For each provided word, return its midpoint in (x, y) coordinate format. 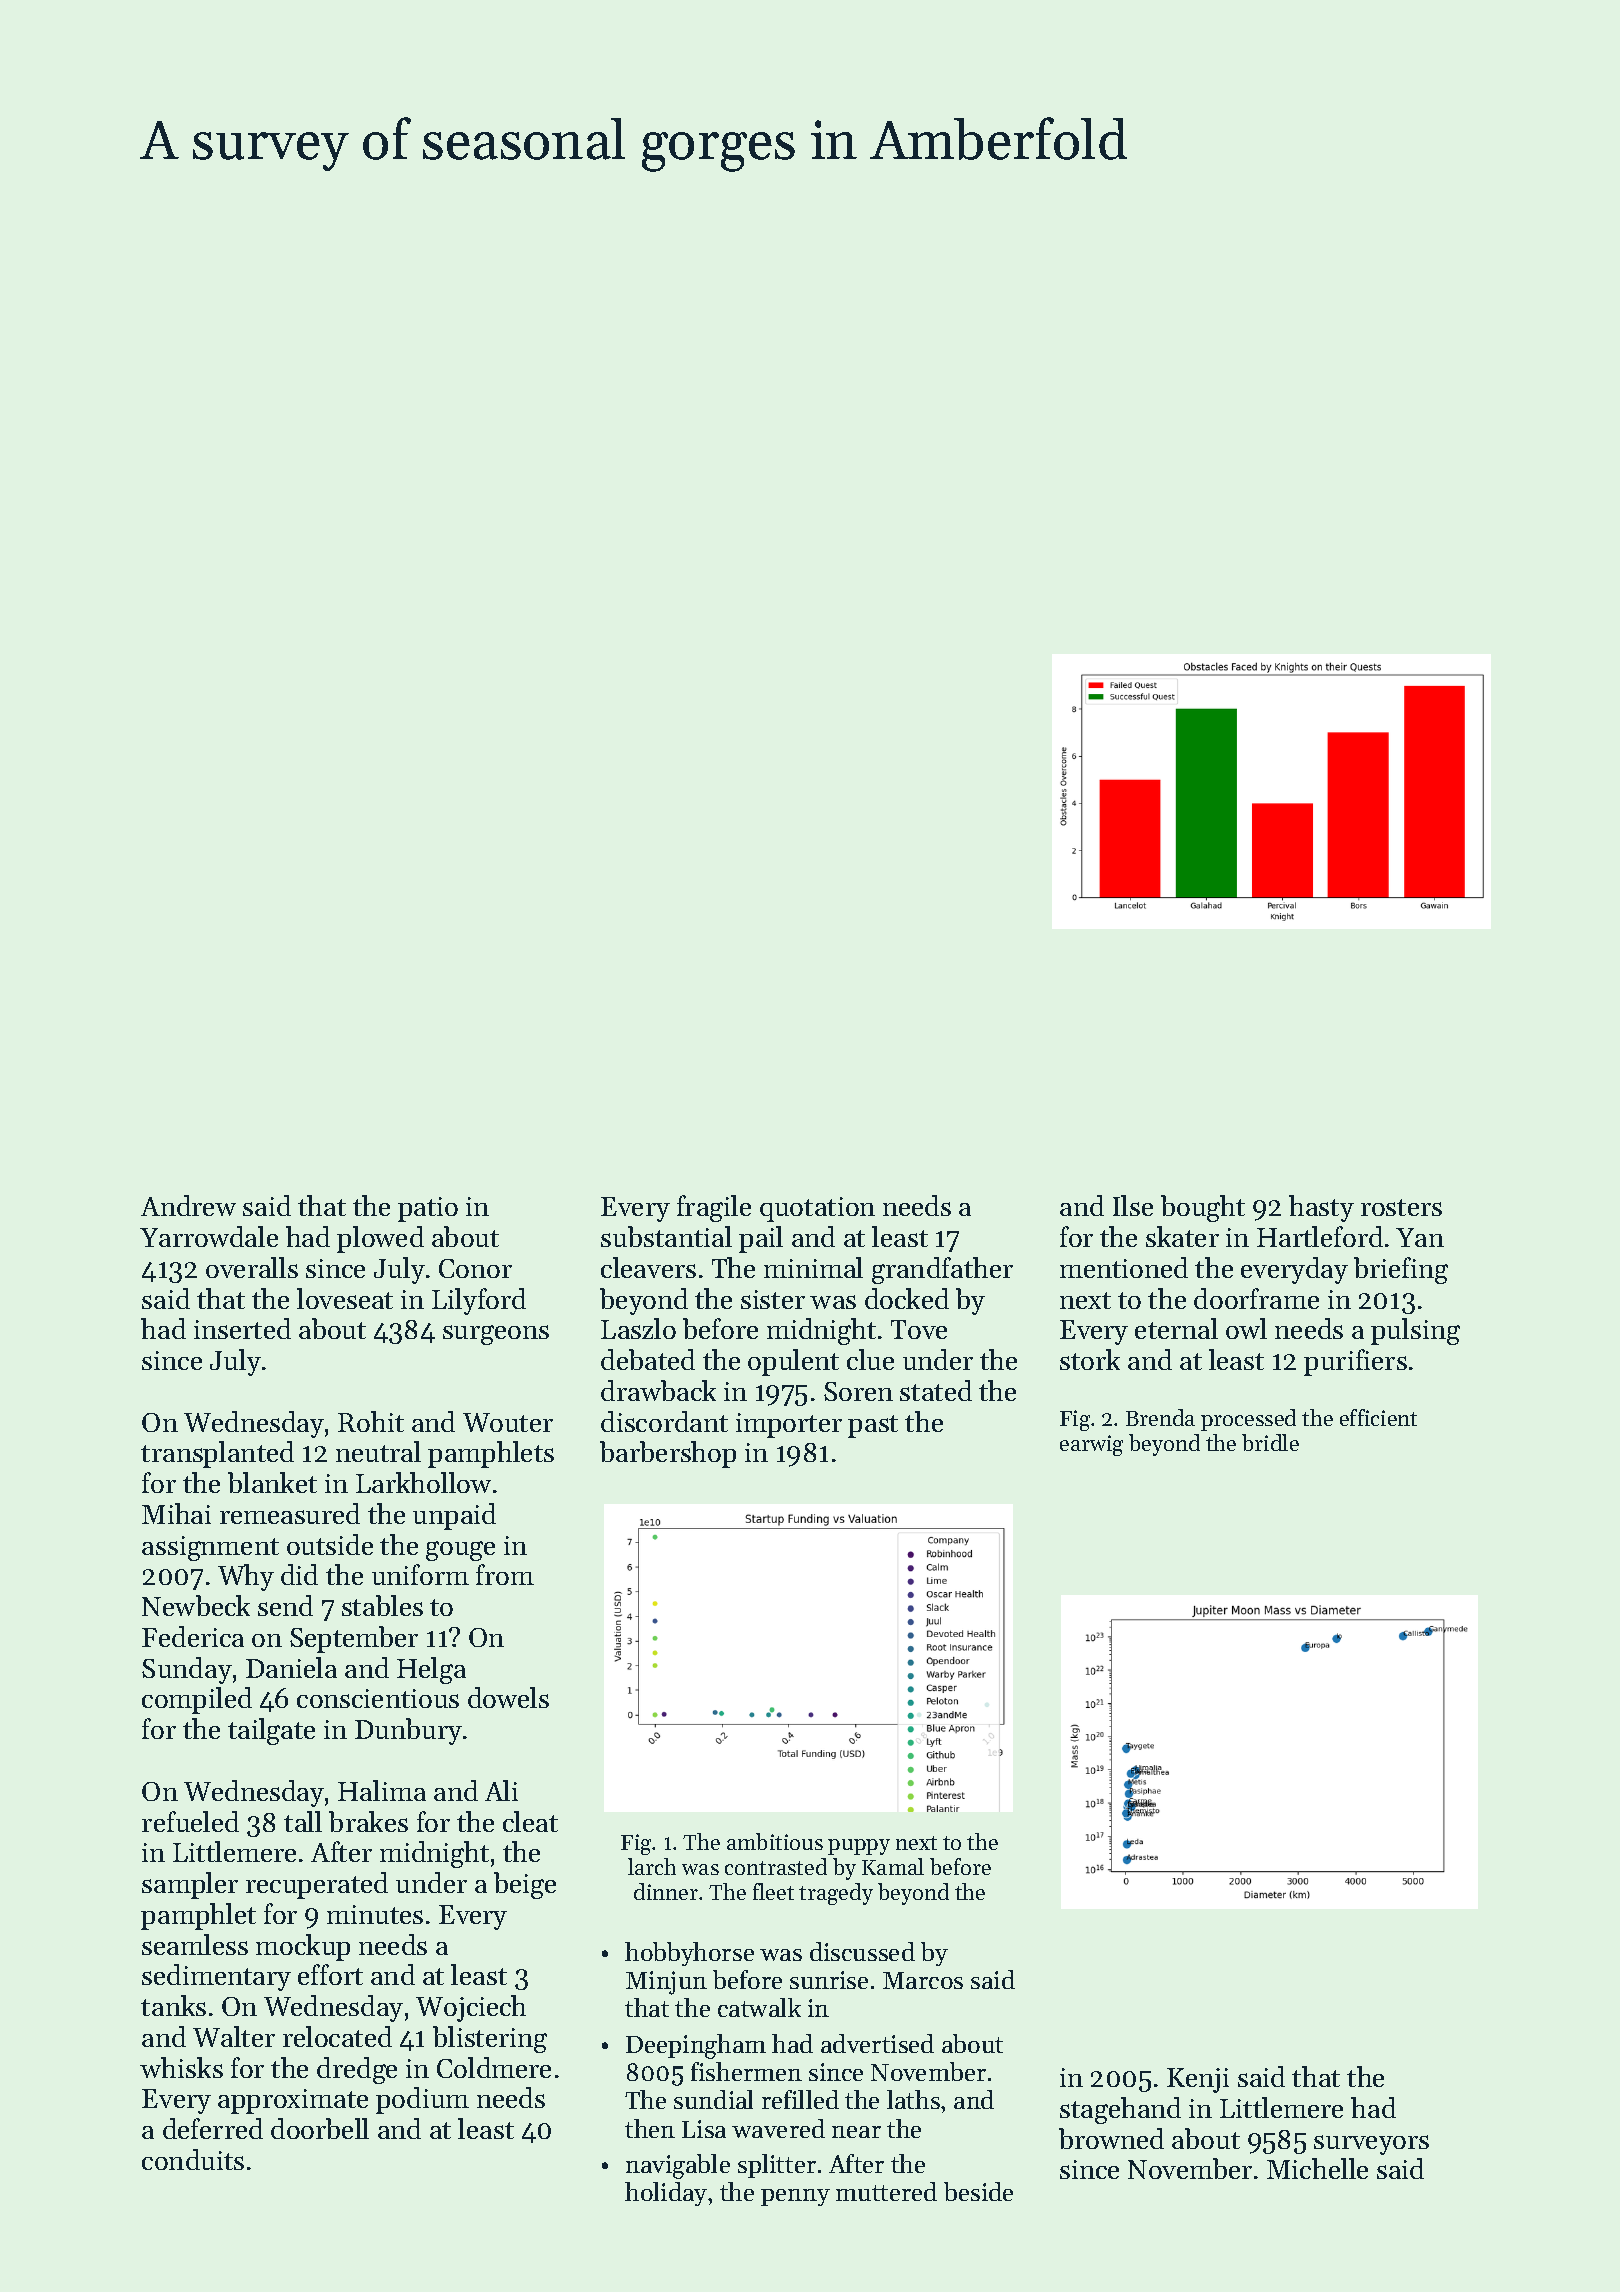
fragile (714, 1208)
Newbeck (196, 1605)
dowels (508, 1697)
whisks (181, 2067)
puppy (859, 1847)
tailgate (271, 1731)
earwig (1091, 1445)
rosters (1401, 1207)
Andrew (188, 1205)
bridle (1270, 1442)
